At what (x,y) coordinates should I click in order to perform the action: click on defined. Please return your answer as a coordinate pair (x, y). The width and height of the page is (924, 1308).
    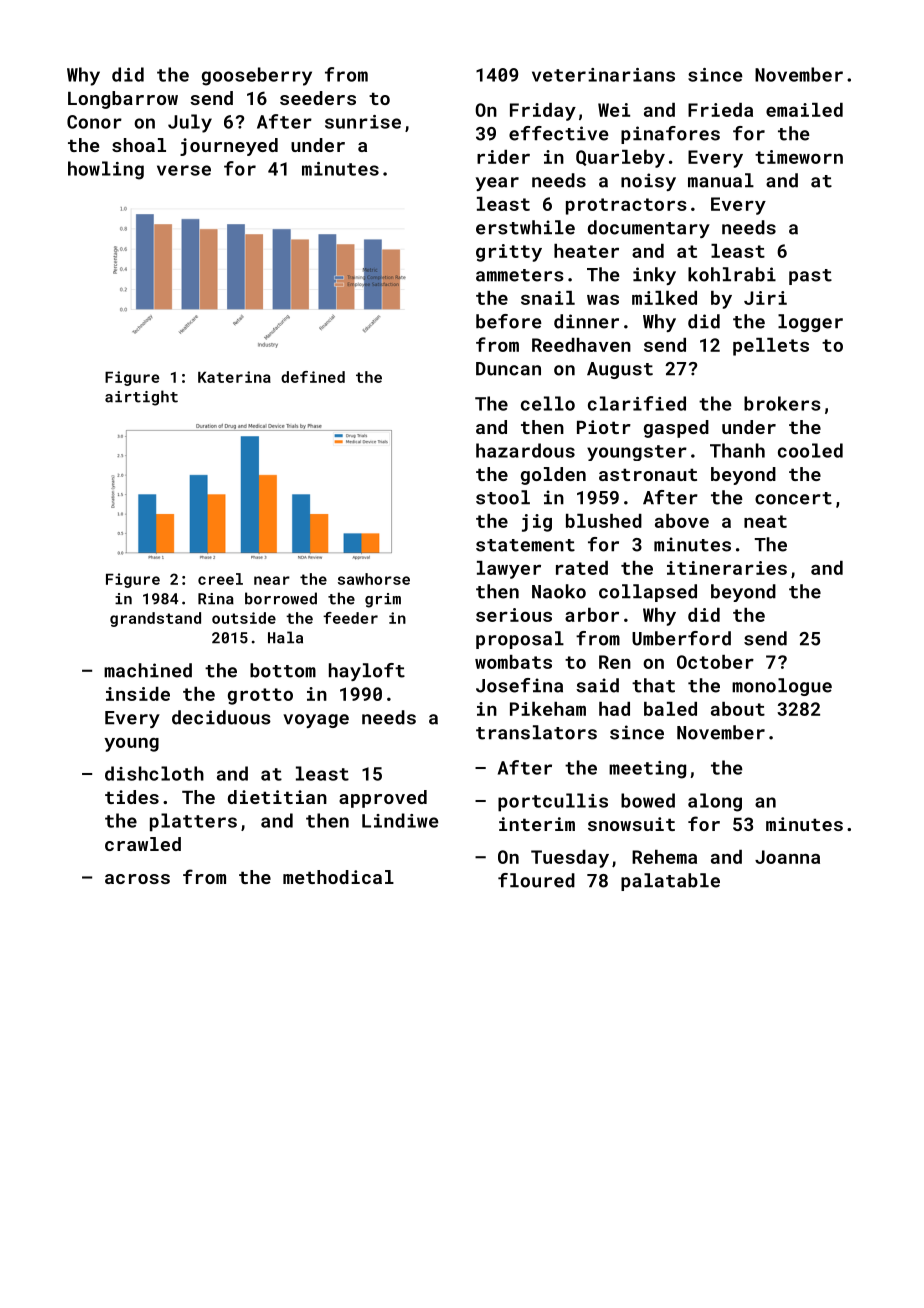
    Looking at the image, I should click on (313, 377).
